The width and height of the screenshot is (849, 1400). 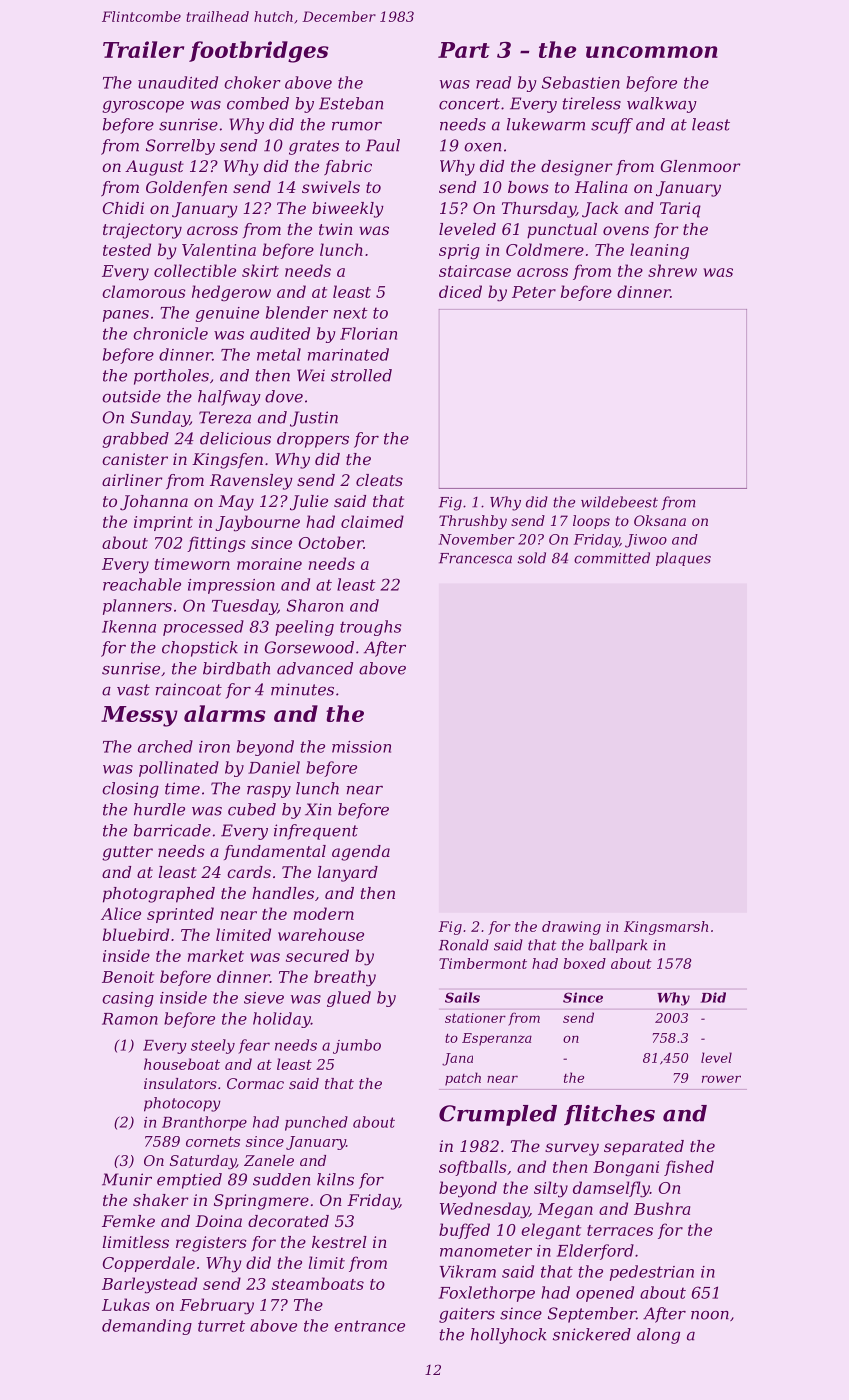 I want to click on Florian, so click(x=368, y=333).
